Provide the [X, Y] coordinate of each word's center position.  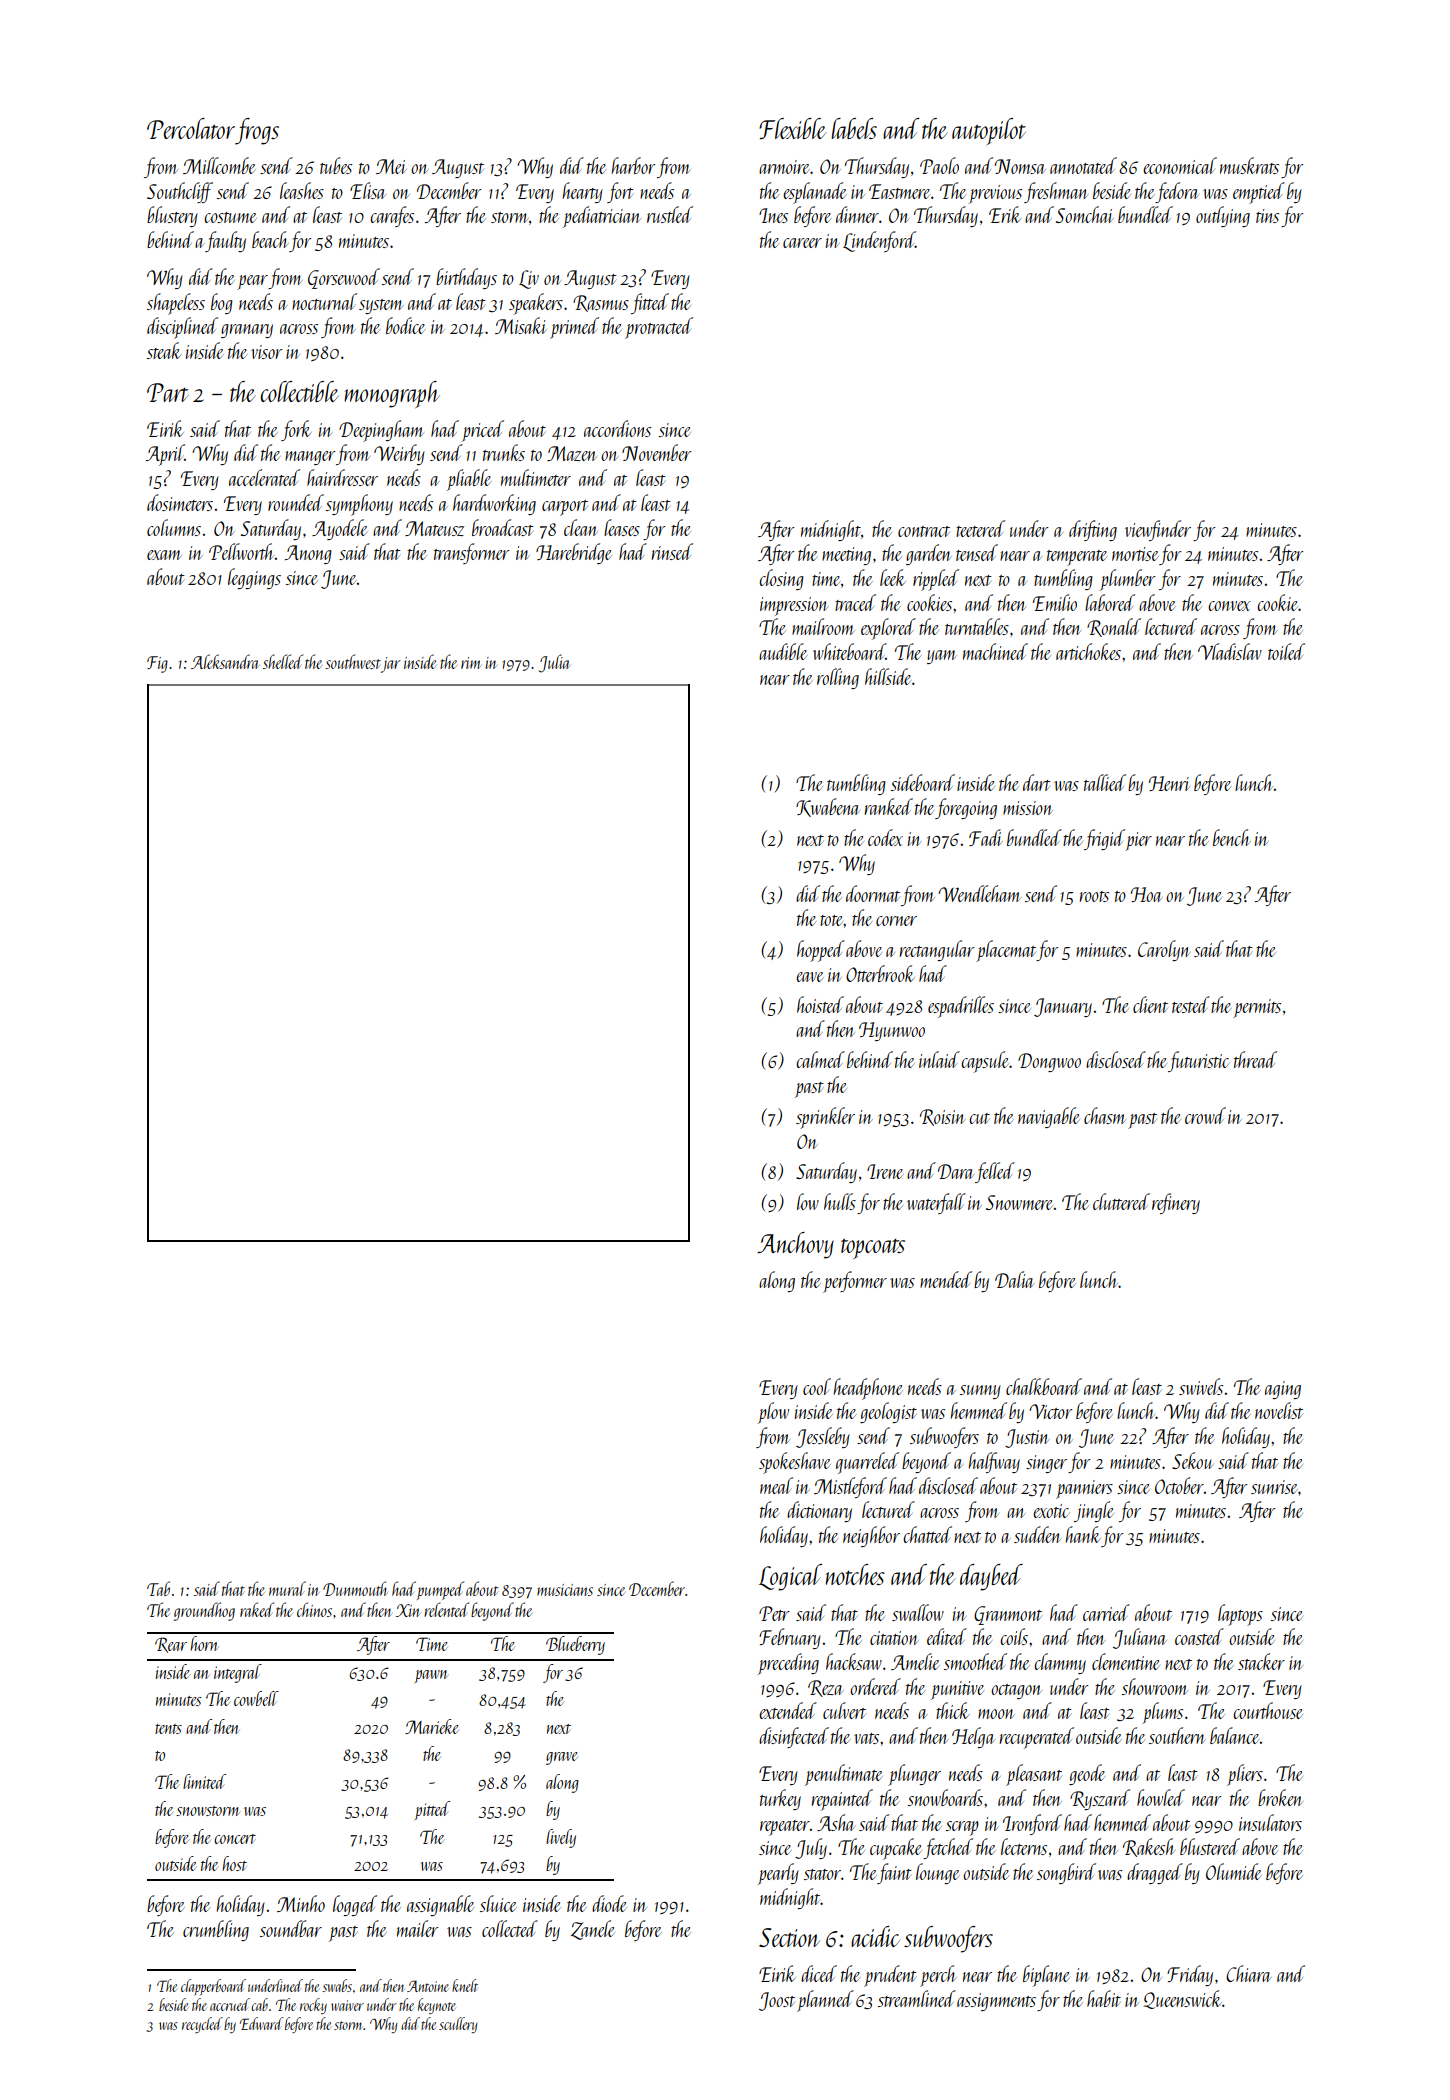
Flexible [792, 128]
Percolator [191, 128]
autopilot [989, 131]
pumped [440, 1590]
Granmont [1008, 1615]
